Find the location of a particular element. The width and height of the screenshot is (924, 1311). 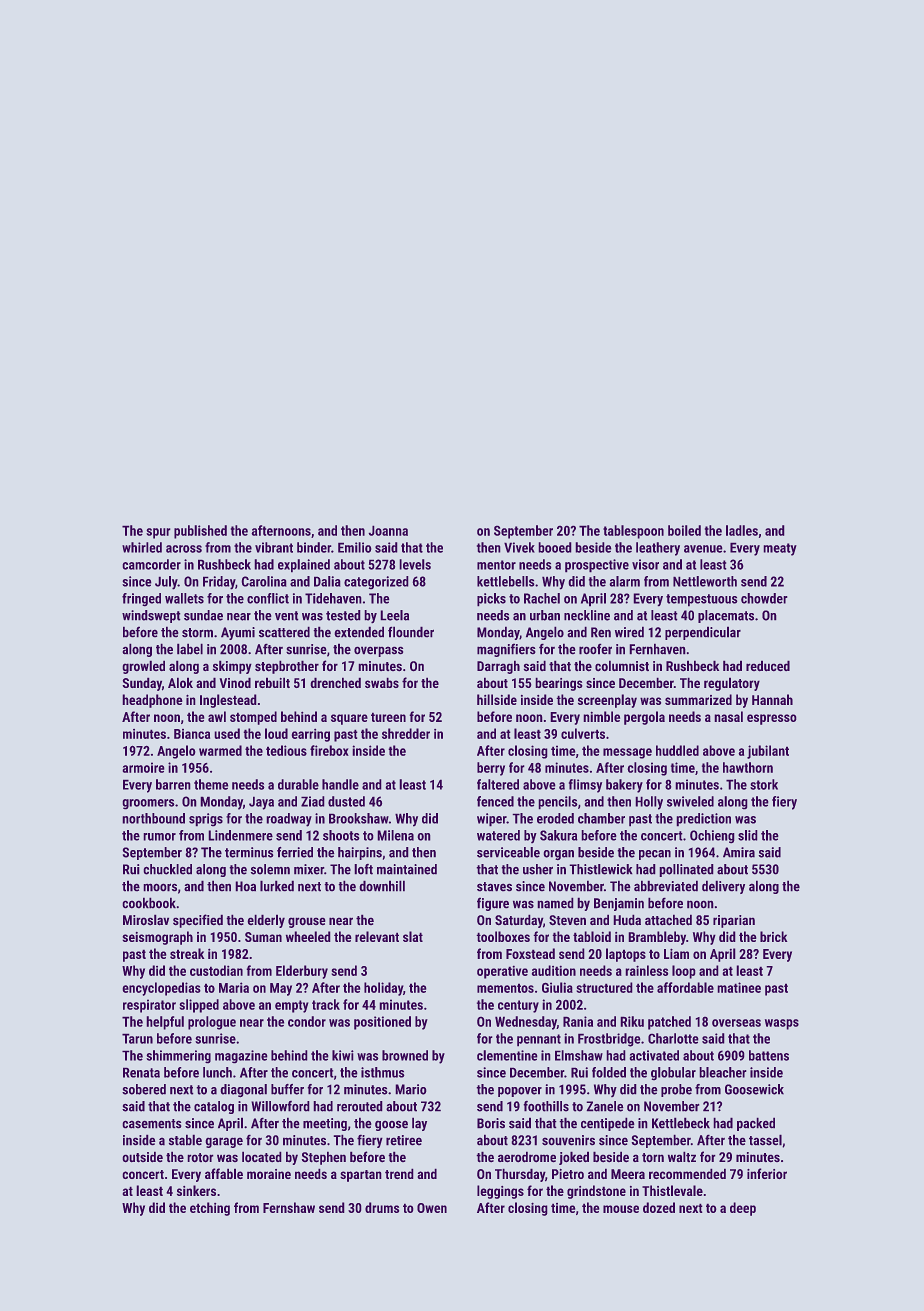

stork is located at coordinates (764, 784).
